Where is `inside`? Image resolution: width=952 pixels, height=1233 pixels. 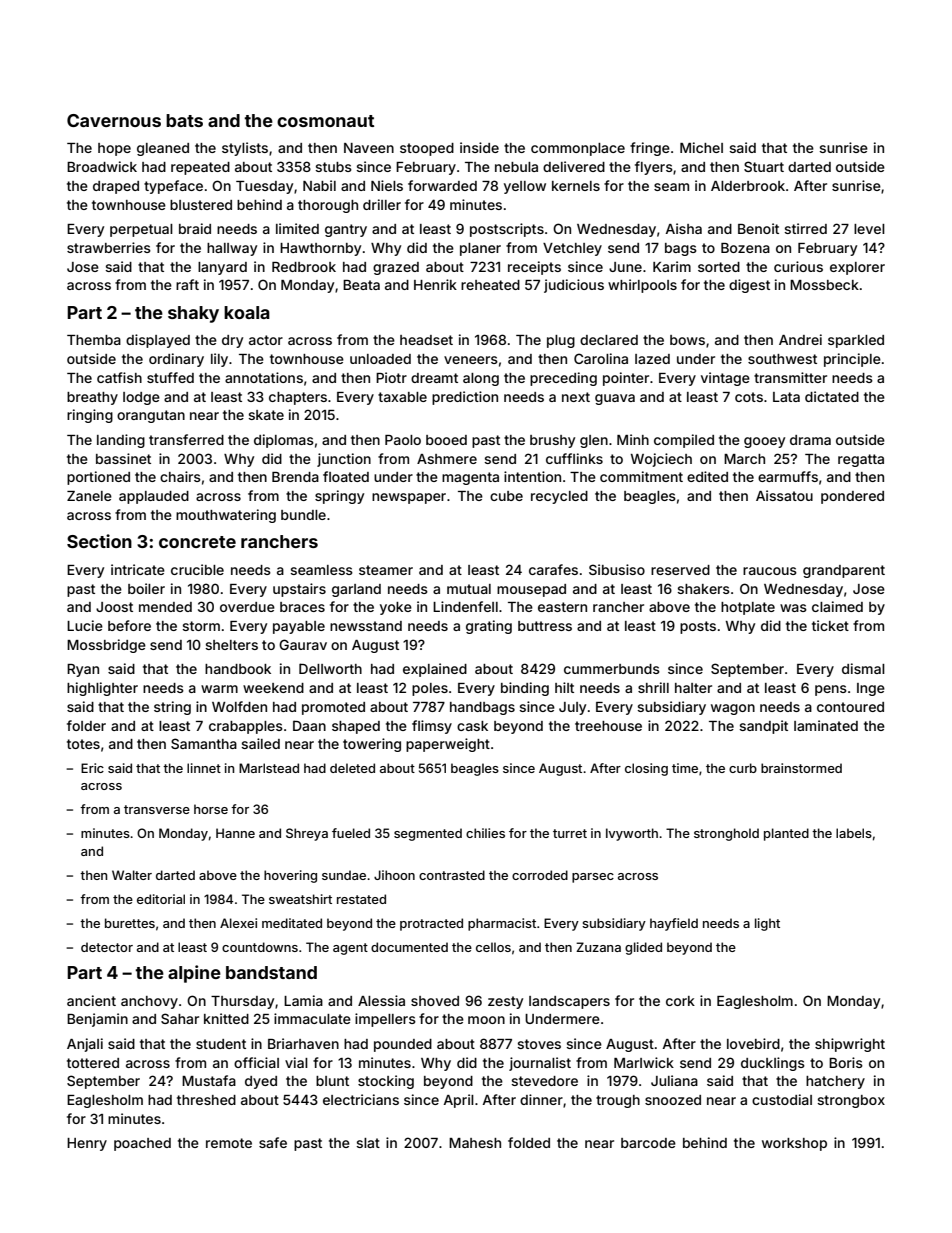 inside is located at coordinates (479, 147).
